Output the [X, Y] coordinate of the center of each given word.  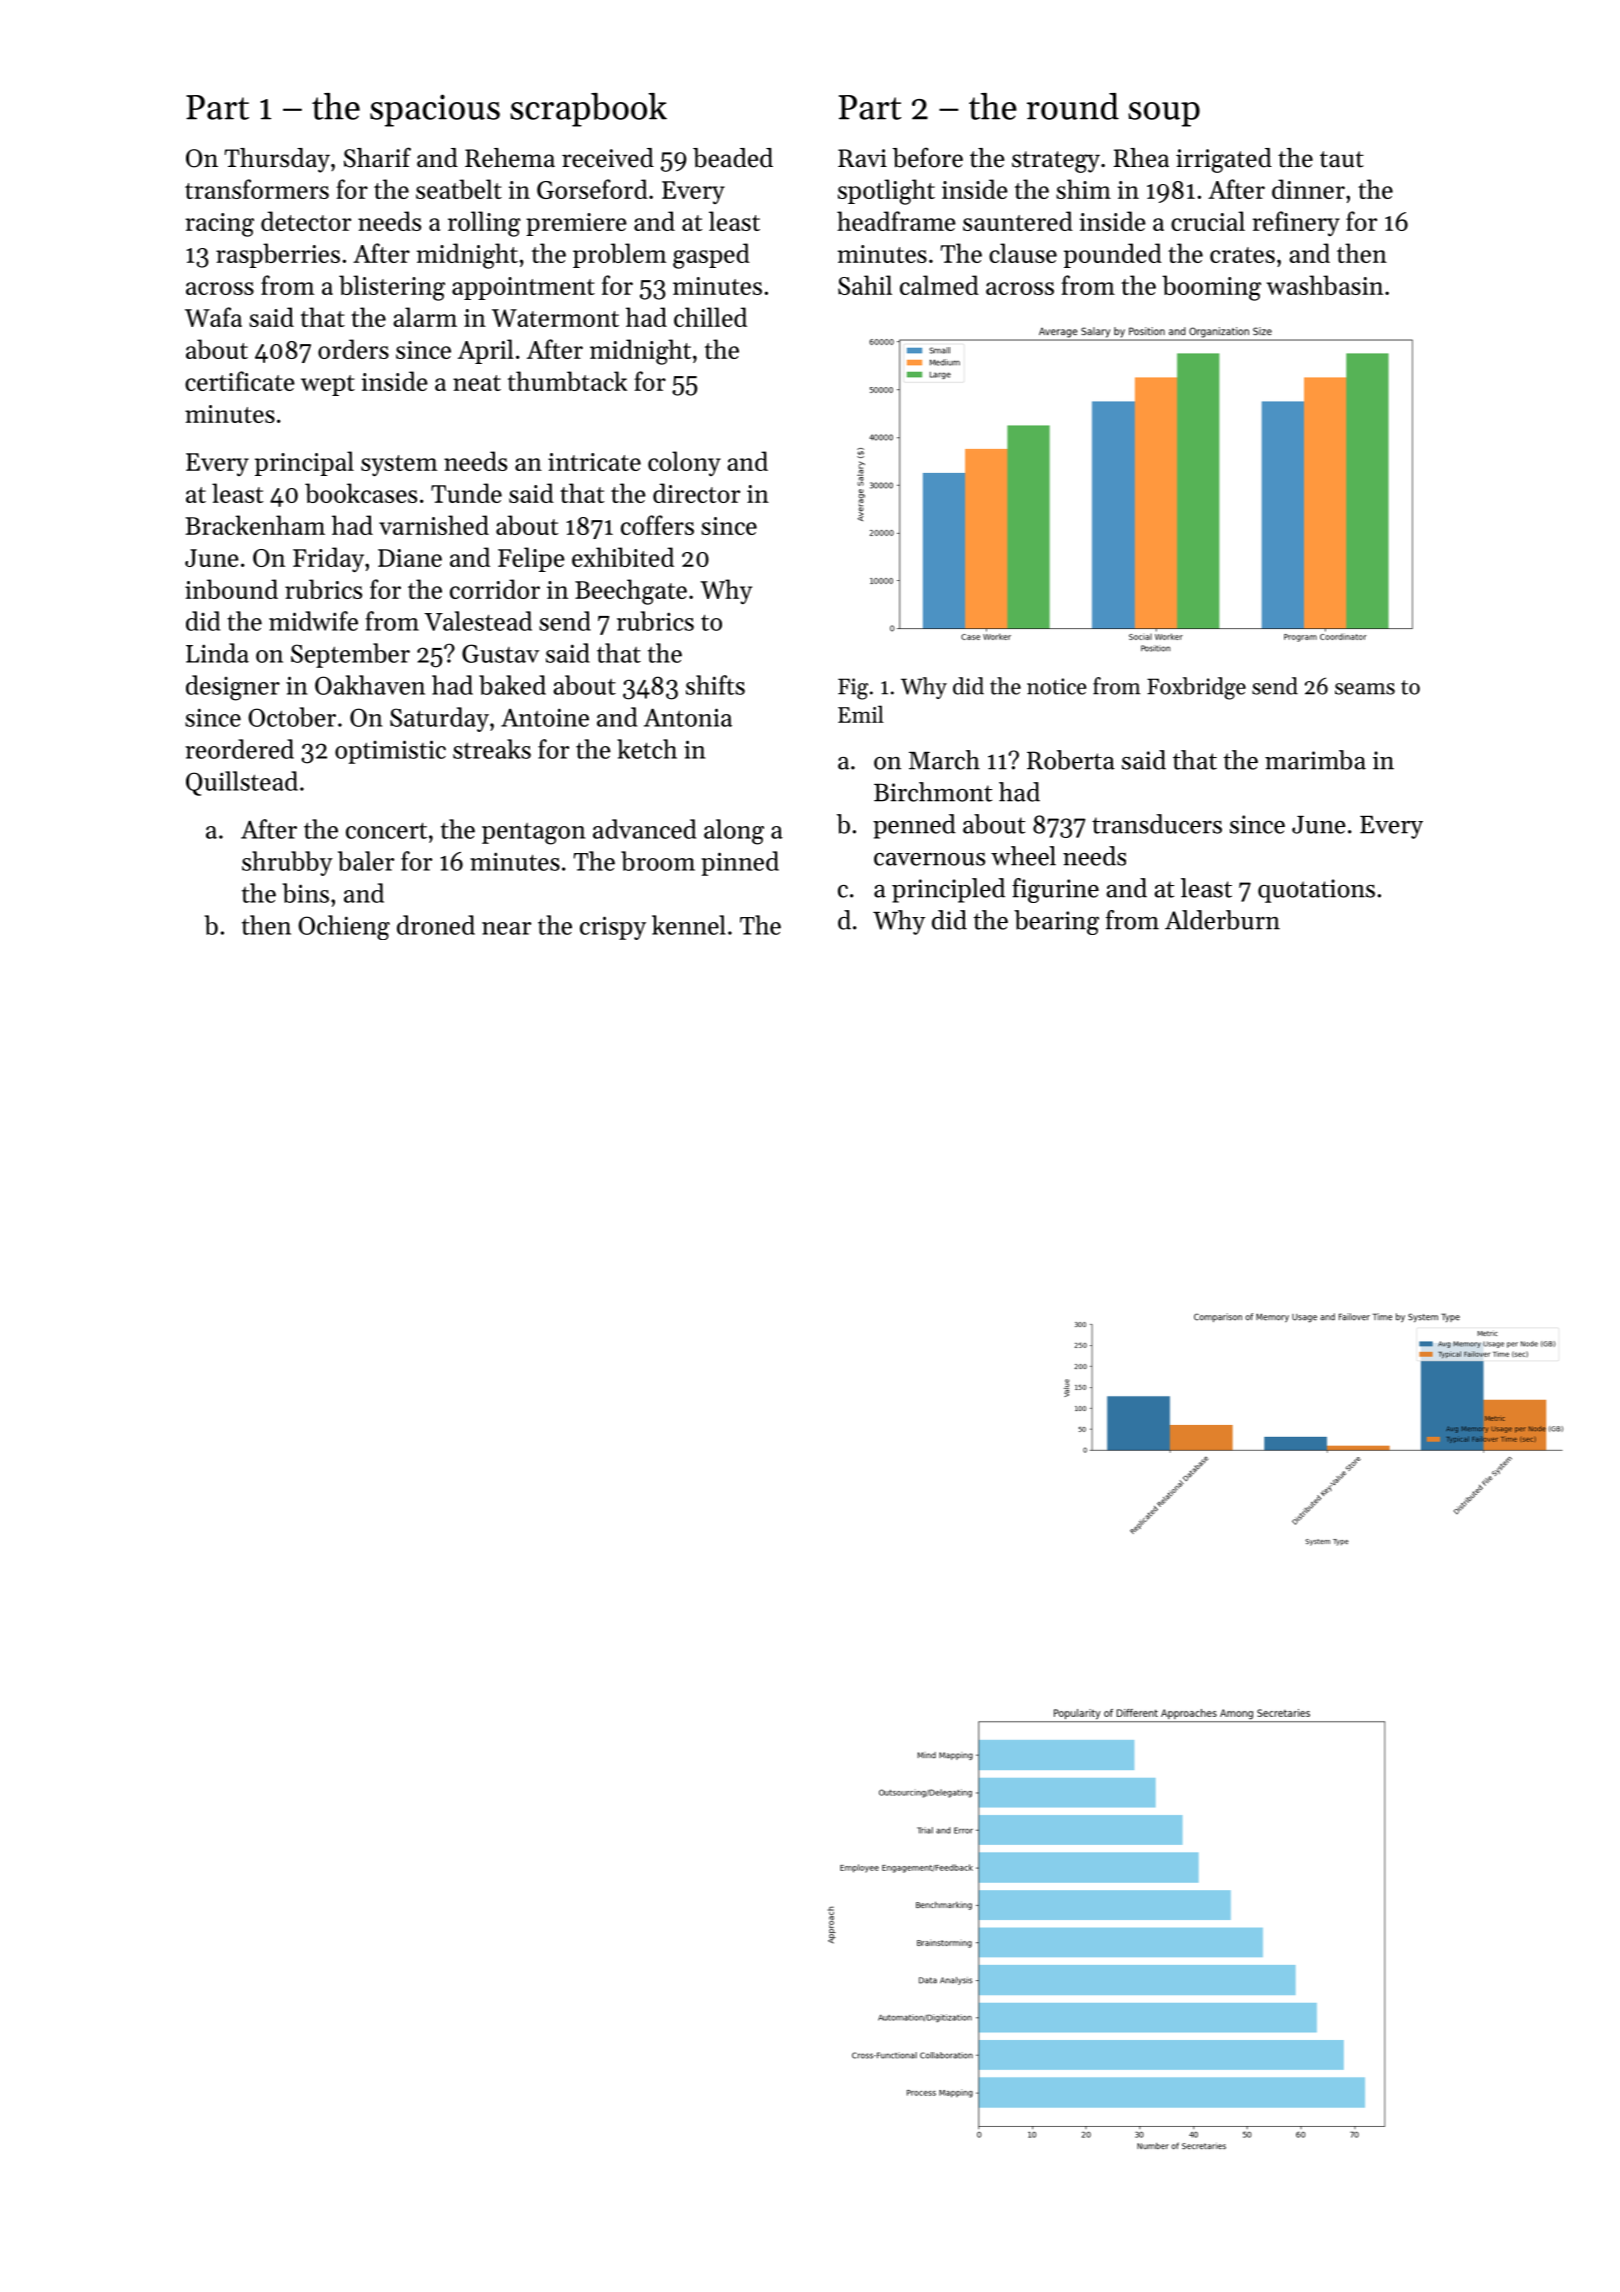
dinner [1308, 189]
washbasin [1324, 285]
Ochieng [344, 927]
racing [219, 225]
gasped [711, 256]
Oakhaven [370, 685]
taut [1342, 159]
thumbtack [567, 381]
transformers [257, 189]
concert [386, 831]
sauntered [1018, 221]
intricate [594, 462]
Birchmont [933, 792]
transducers [1157, 824]
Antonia [688, 717]
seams [1365, 689]
